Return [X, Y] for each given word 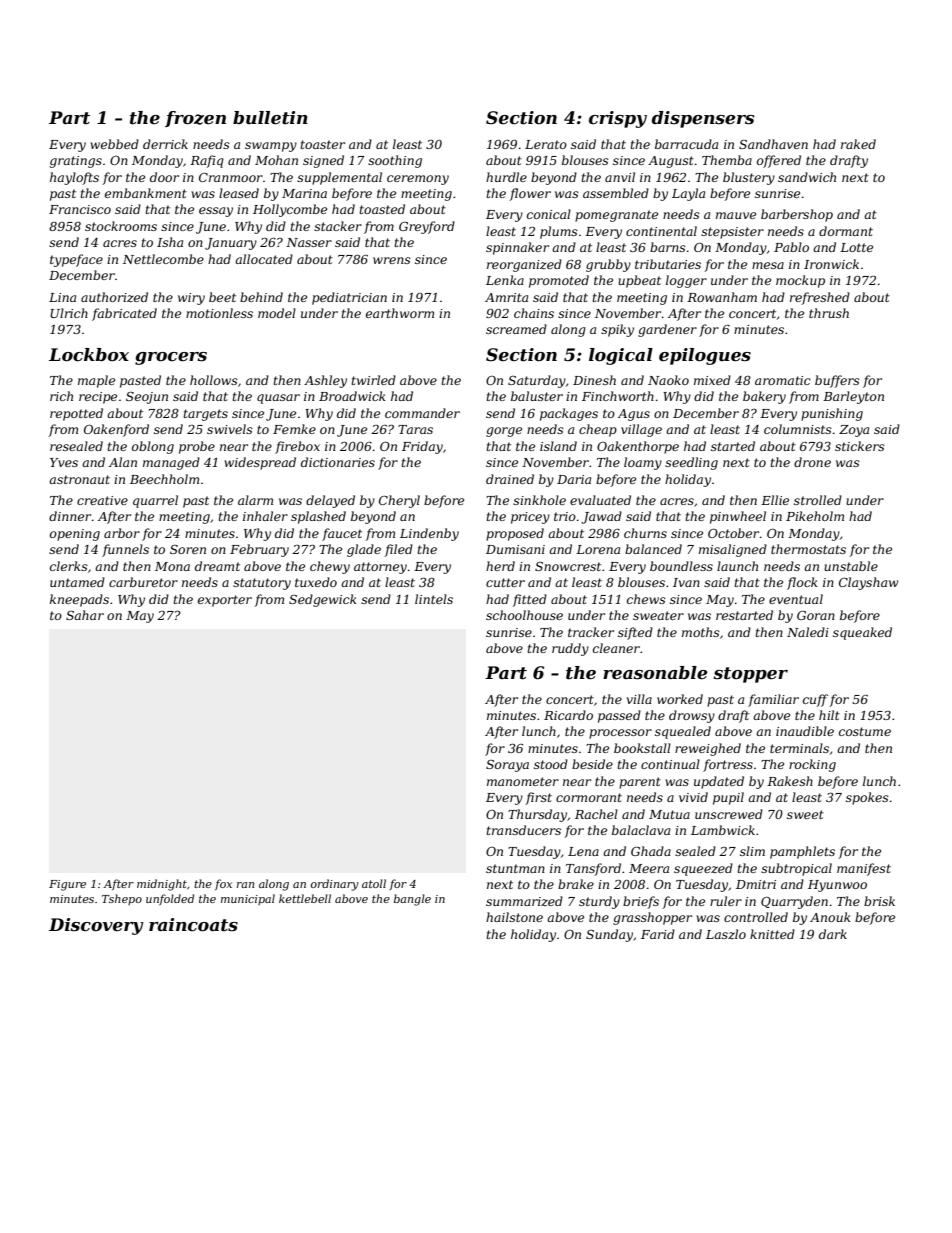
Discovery [96, 926]
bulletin [270, 118]
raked [858, 144]
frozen [195, 119]
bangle [412, 900]
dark [833, 934]
